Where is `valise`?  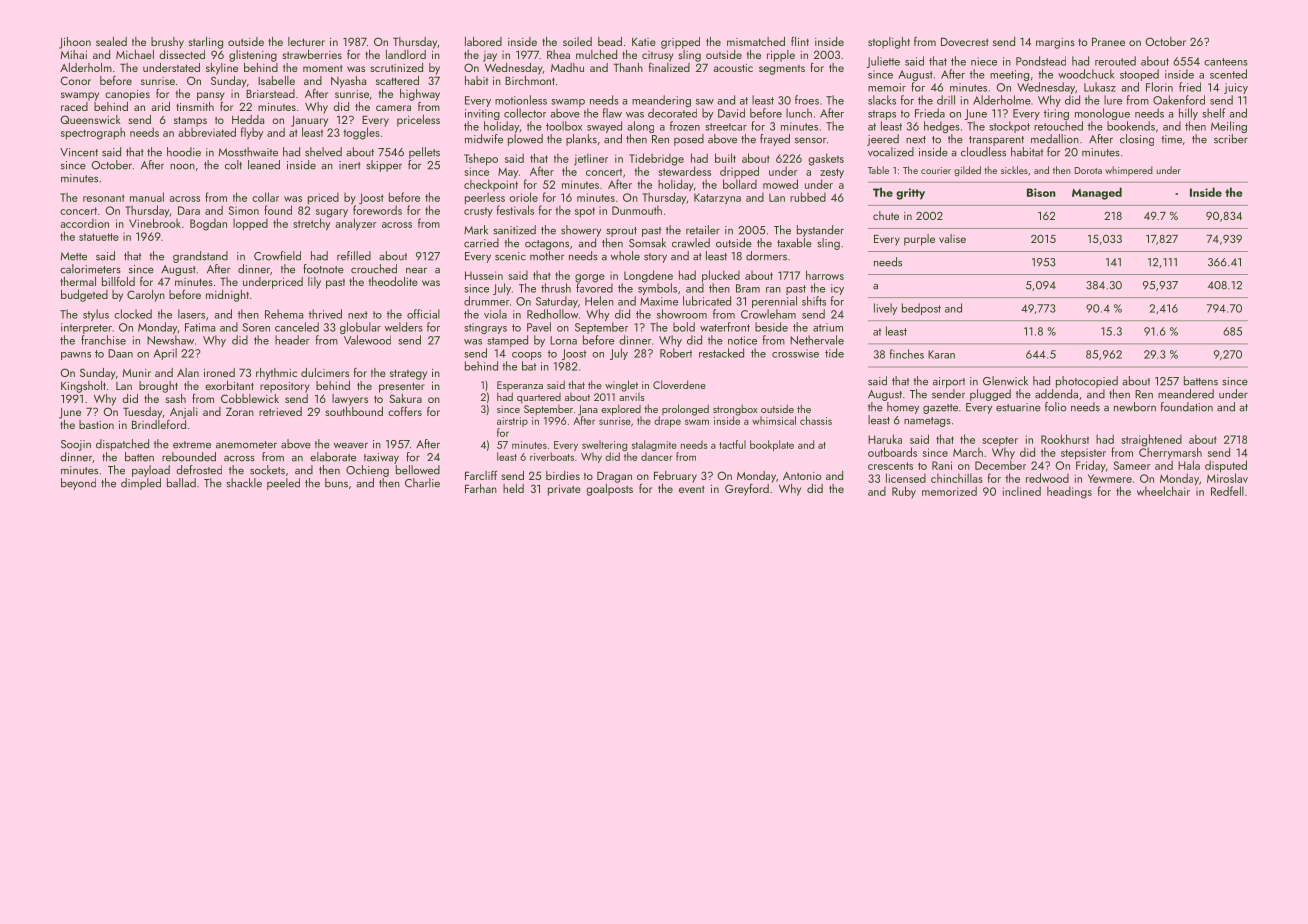 valise is located at coordinates (952, 238).
